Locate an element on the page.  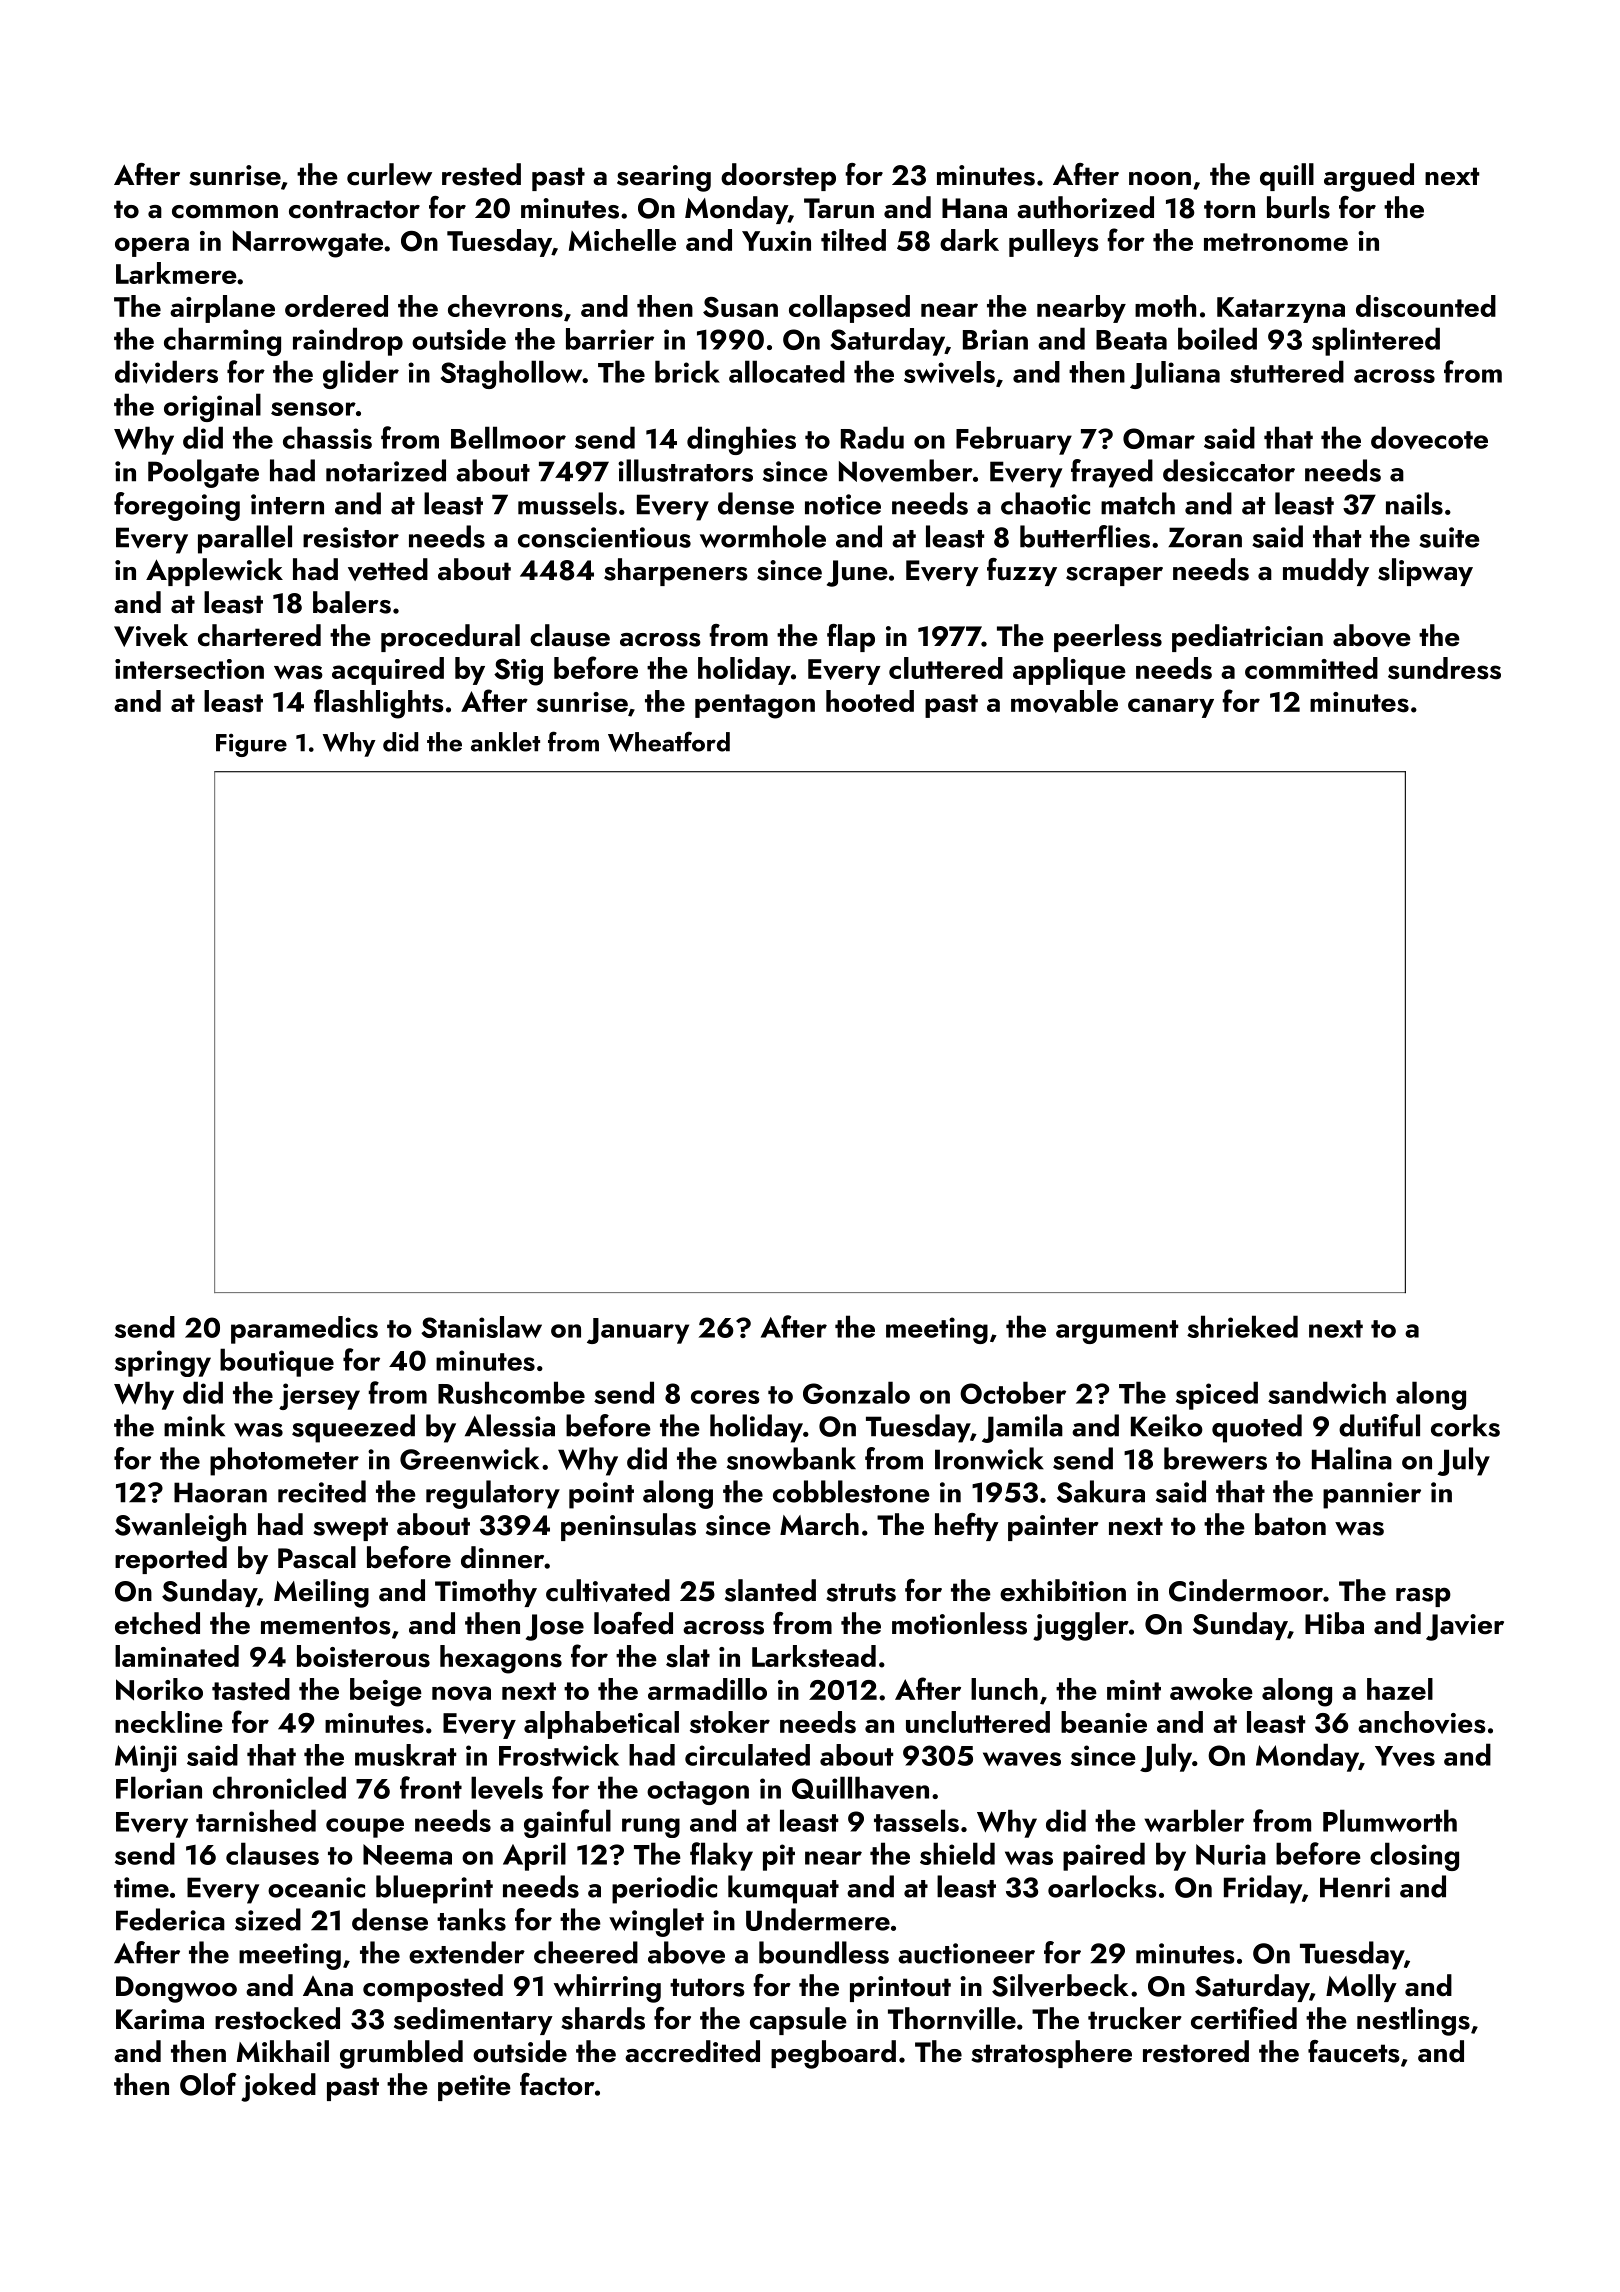
Cindermoor is located at coordinates (1246, 1590).
